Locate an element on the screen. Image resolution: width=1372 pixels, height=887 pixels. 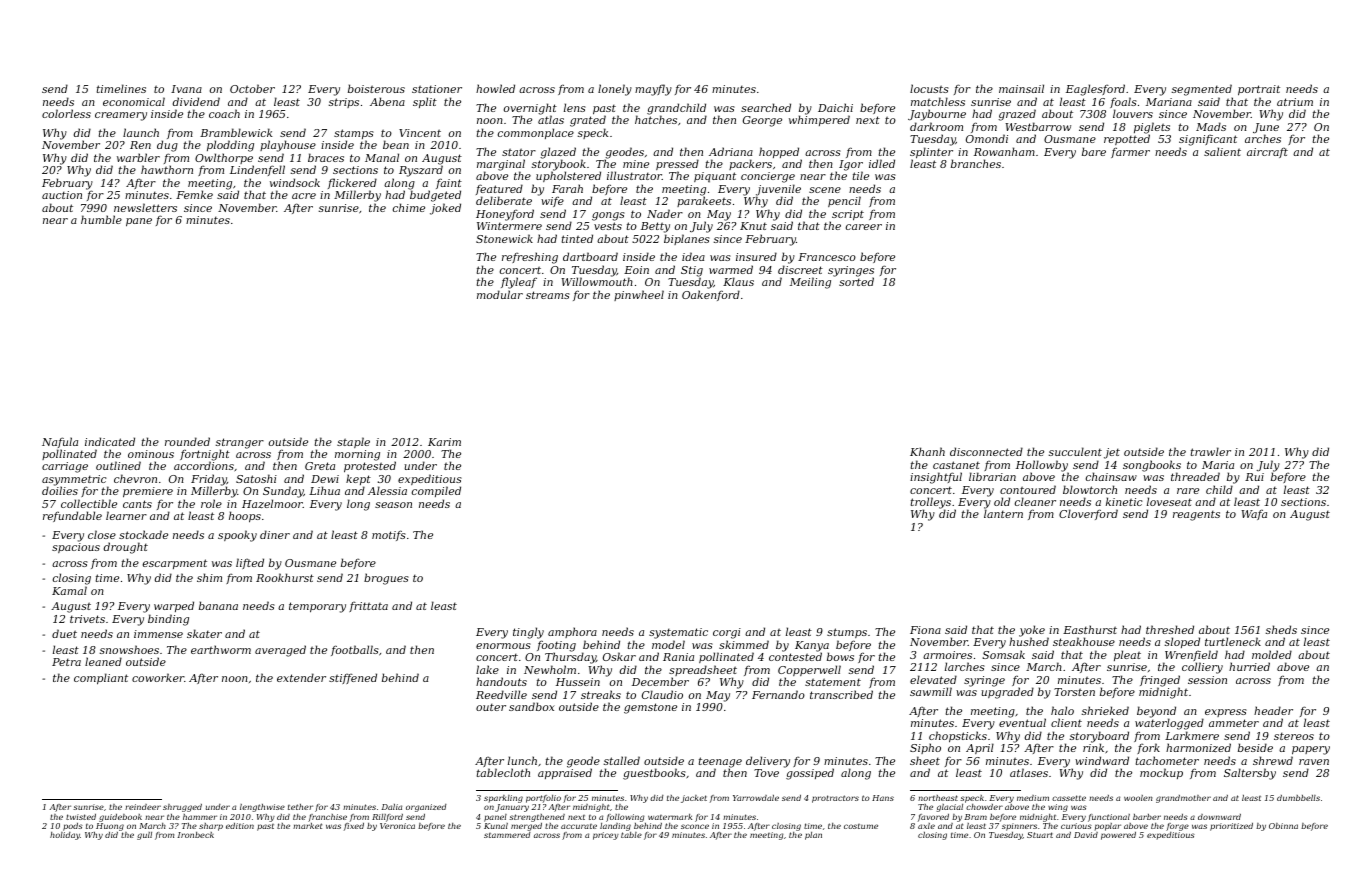
footballs is located at coordinates (355, 650).
